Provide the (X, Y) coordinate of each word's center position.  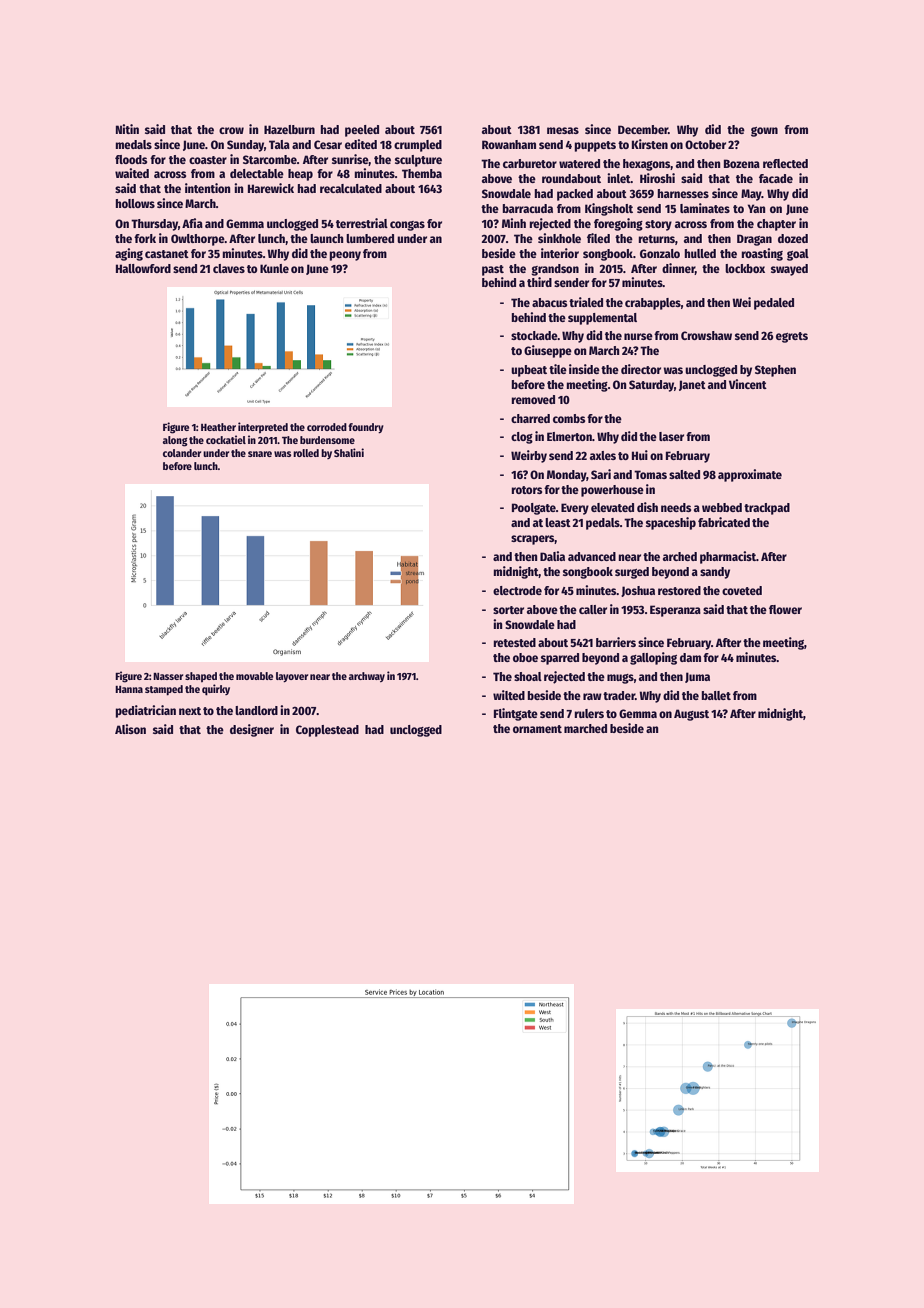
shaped (201, 677)
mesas (563, 130)
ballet (716, 695)
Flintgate (516, 714)
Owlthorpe (197, 240)
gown (764, 132)
